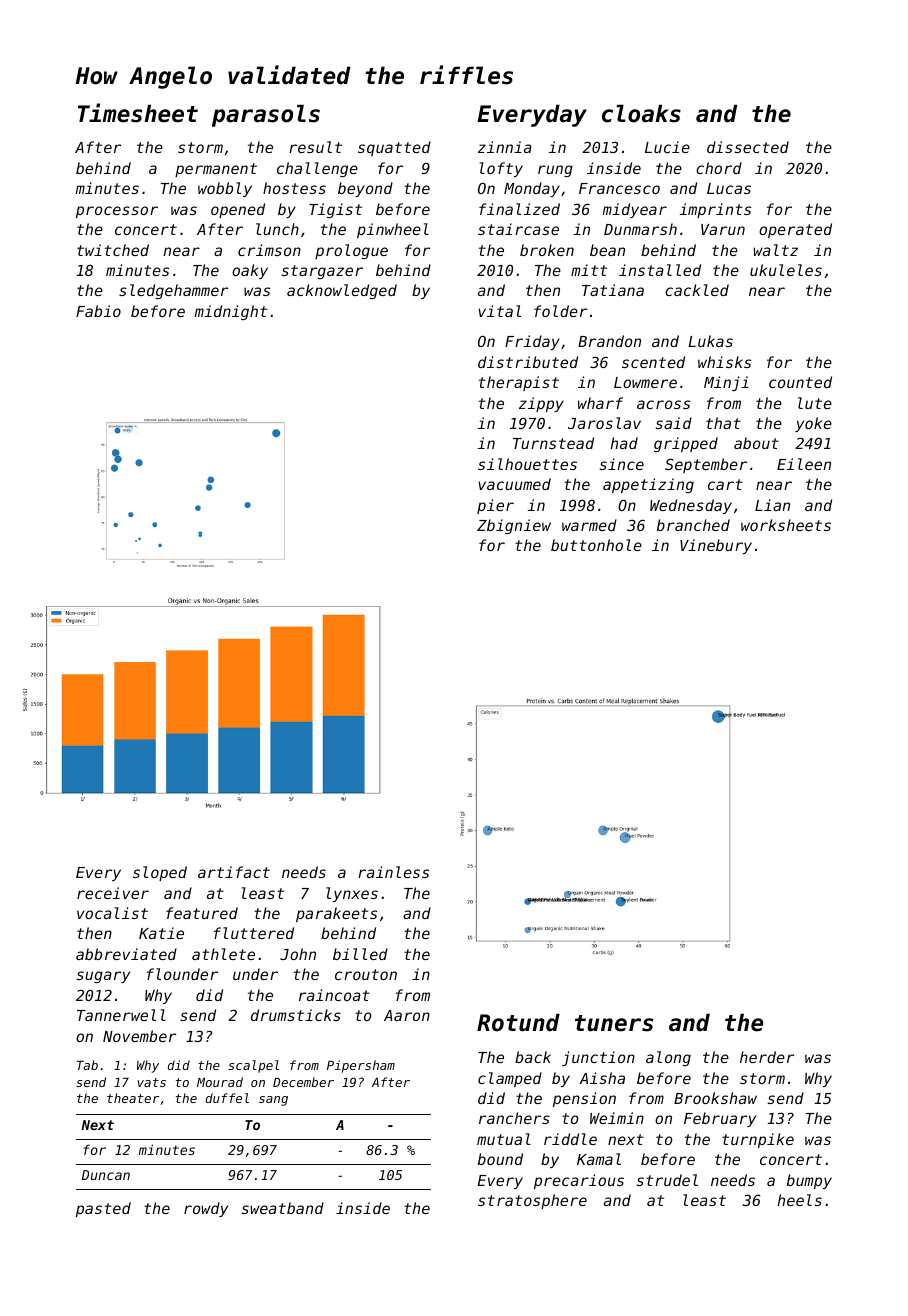 This page has width=908, height=1316. I want to click on stratosphere, so click(532, 1201).
